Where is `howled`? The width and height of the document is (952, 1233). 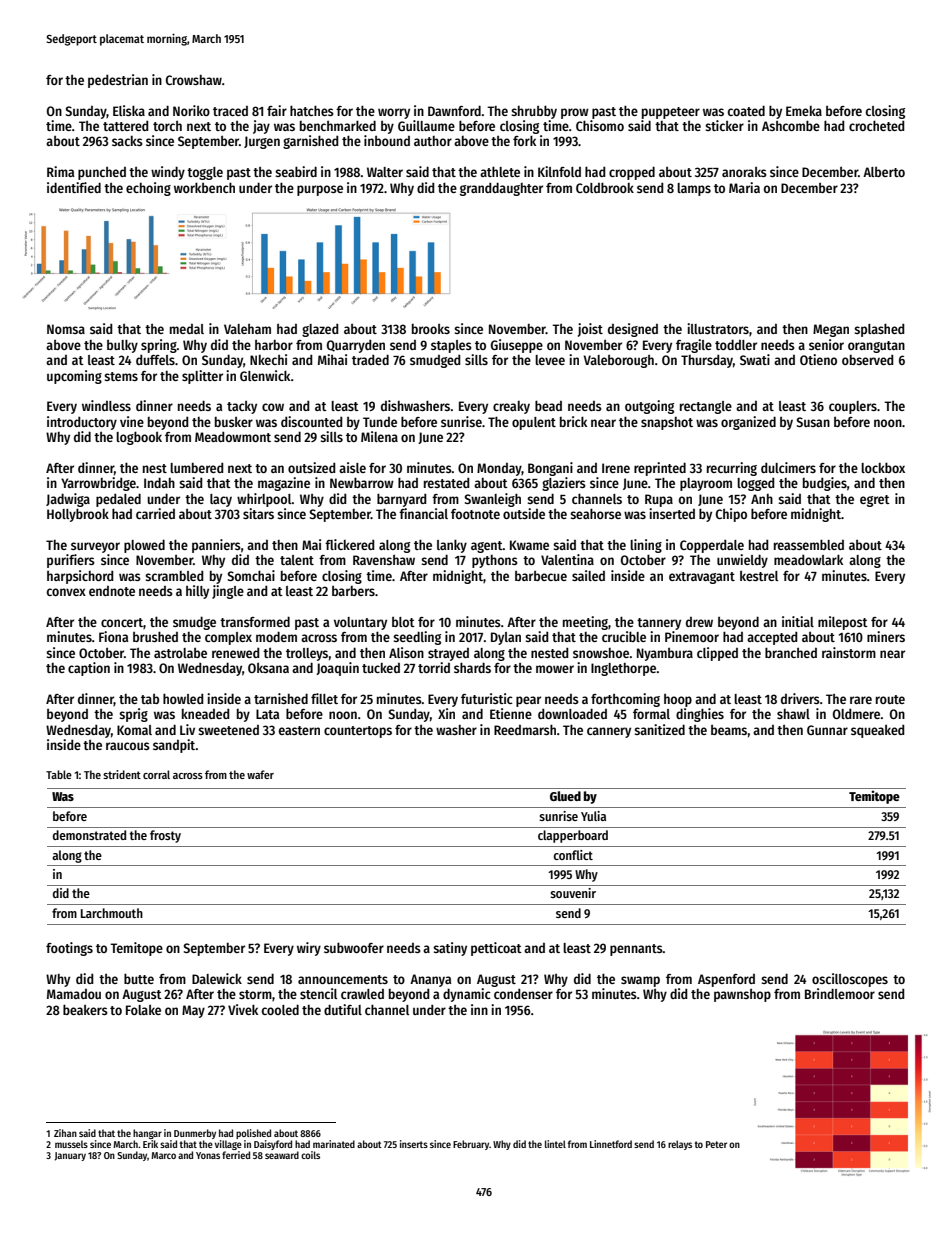 howled is located at coordinates (183, 698).
